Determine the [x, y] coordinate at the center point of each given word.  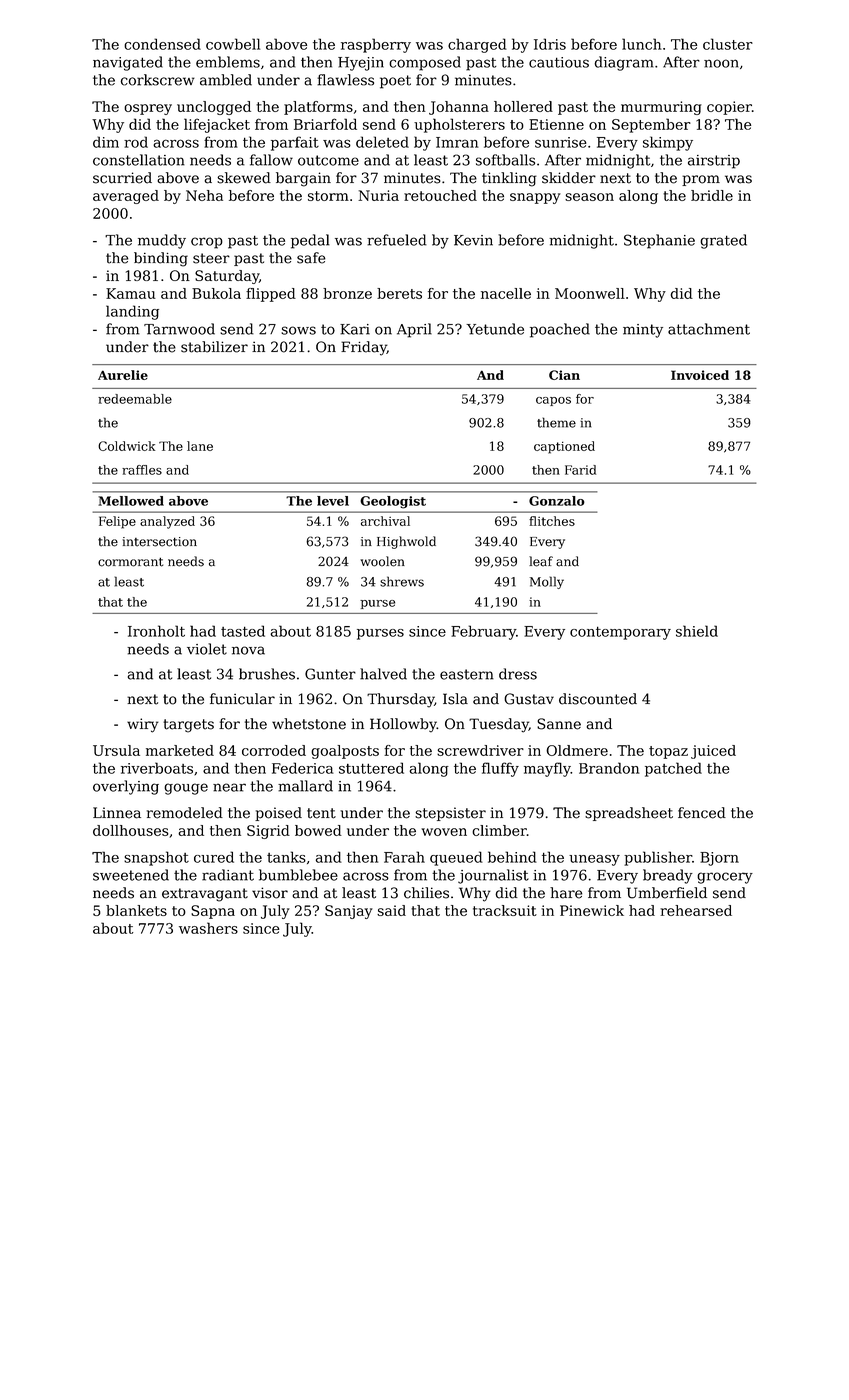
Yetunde [495, 329]
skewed [244, 178]
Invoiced [700, 375]
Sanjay [349, 912]
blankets [136, 910]
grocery [725, 878]
